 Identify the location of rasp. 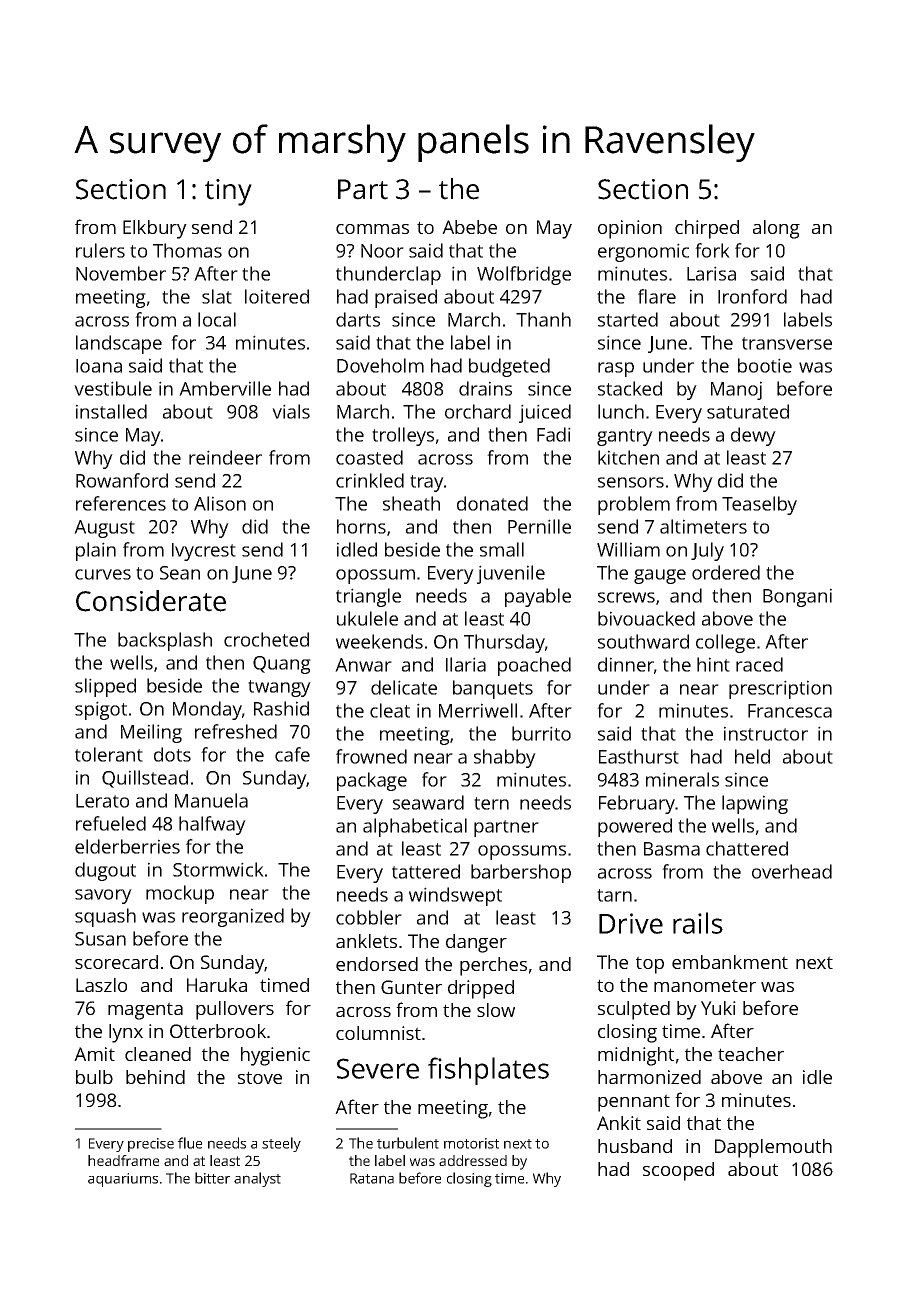
(616, 369).
